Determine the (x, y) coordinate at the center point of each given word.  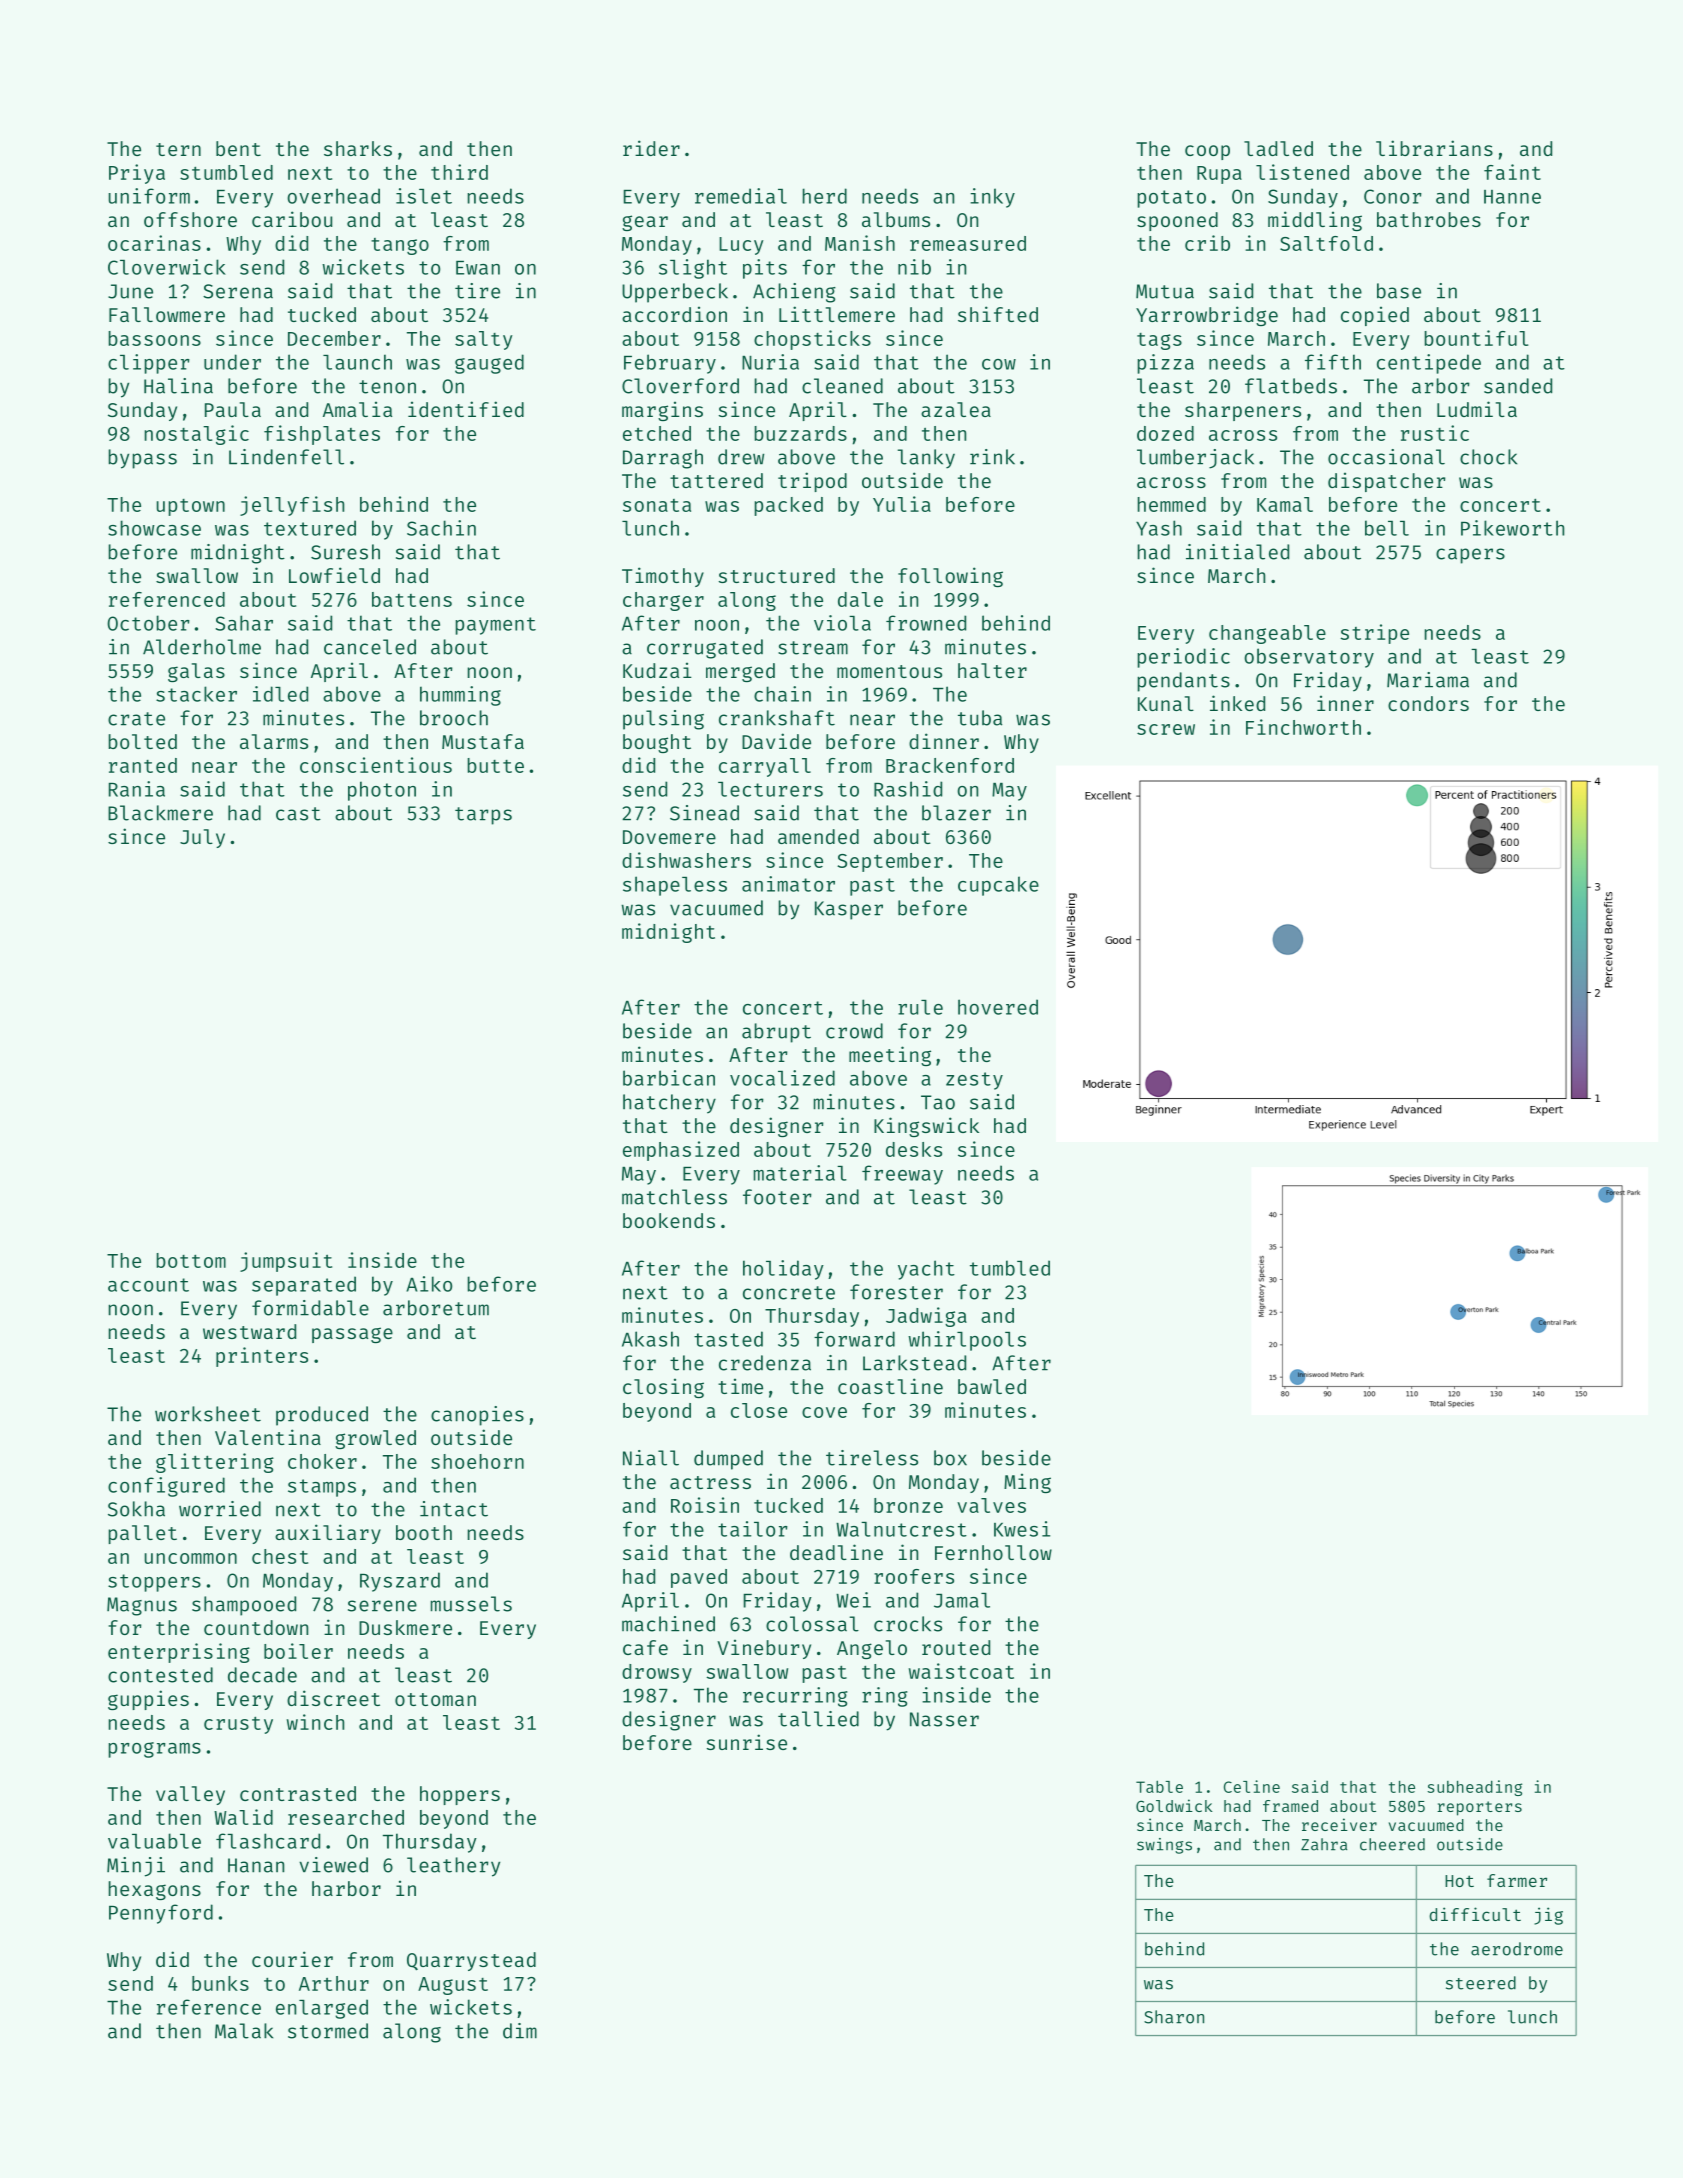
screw (1166, 729)
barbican (669, 1078)
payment (495, 626)
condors (1428, 703)
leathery (453, 1867)
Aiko (429, 1284)
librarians (1434, 148)
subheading (1474, 1788)
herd (824, 196)
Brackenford (950, 765)
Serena (238, 291)
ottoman (435, 1699)
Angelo (872, 1649)
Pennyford (161, 1914)
